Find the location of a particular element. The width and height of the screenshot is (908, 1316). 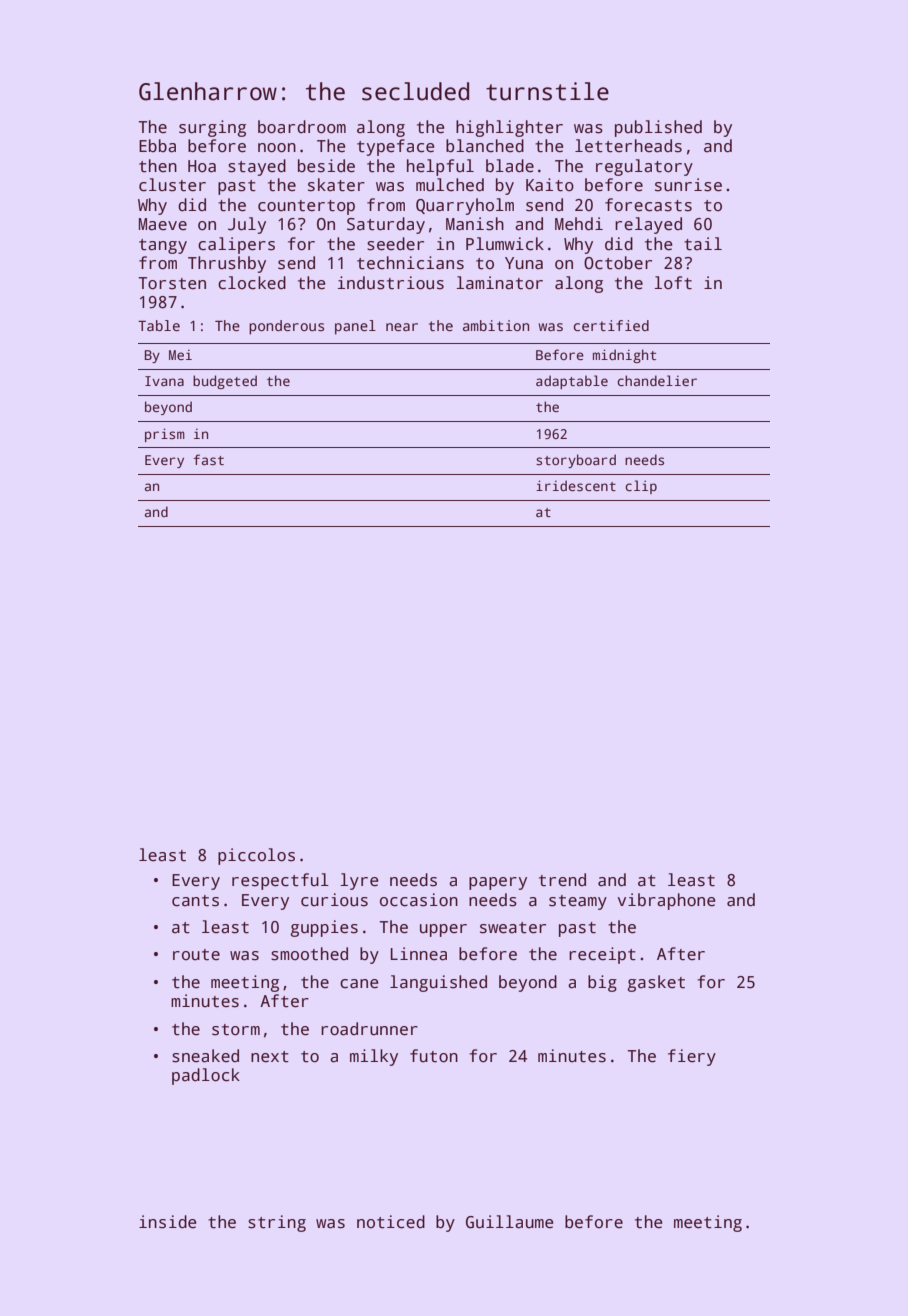

occasion is located at coordinates (419, 900).
